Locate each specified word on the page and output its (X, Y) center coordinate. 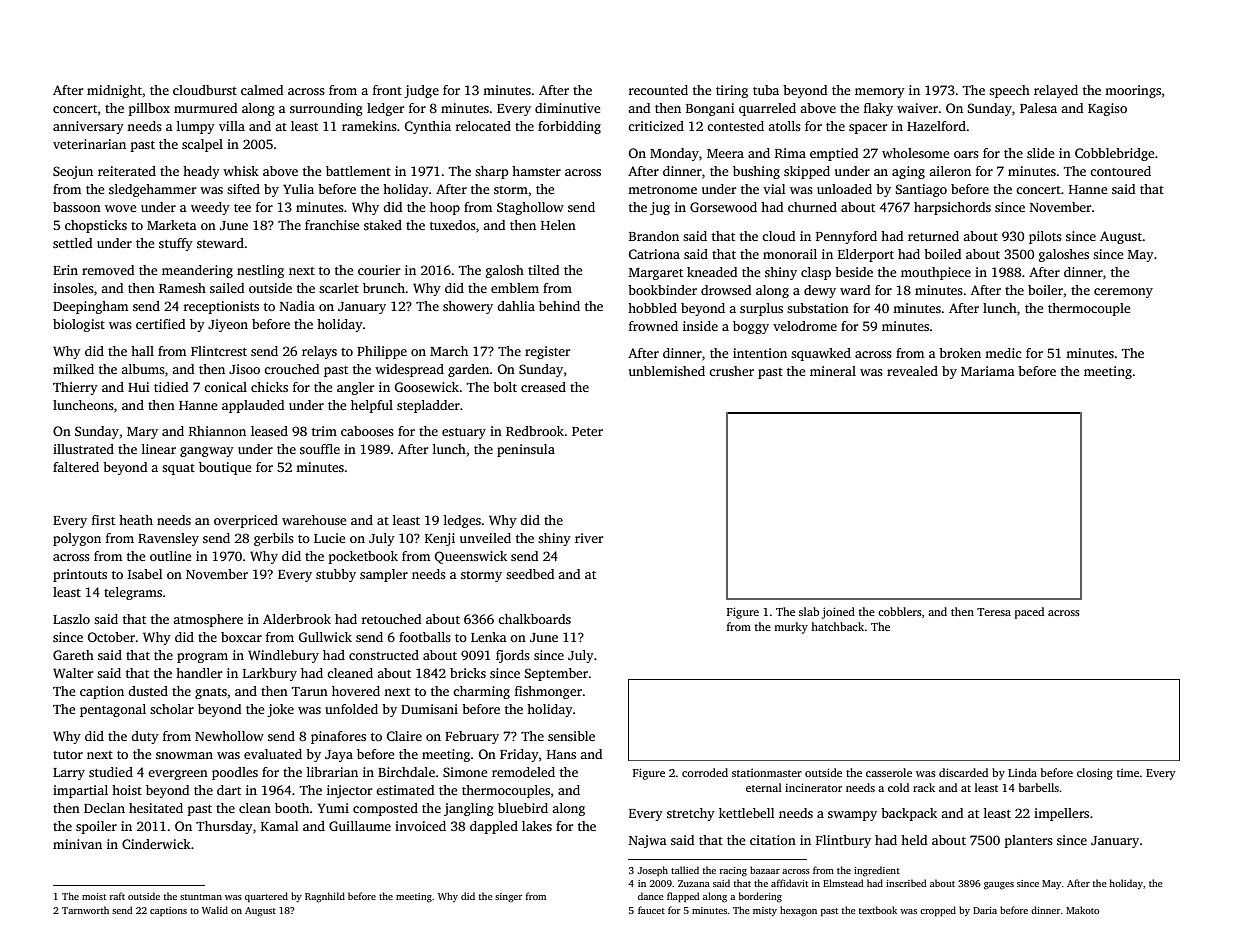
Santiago (921, 190)
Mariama (988, 371)
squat (178, 469)
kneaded (712, 272)
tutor (68, 755)
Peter (587, 431)
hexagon (798, 911)
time (1128, 773)
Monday (674, 154)
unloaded (844, 189)
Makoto (1082, 910)
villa (232, 126)
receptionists (221, 307)
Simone (465, 772)
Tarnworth (85, 910)
